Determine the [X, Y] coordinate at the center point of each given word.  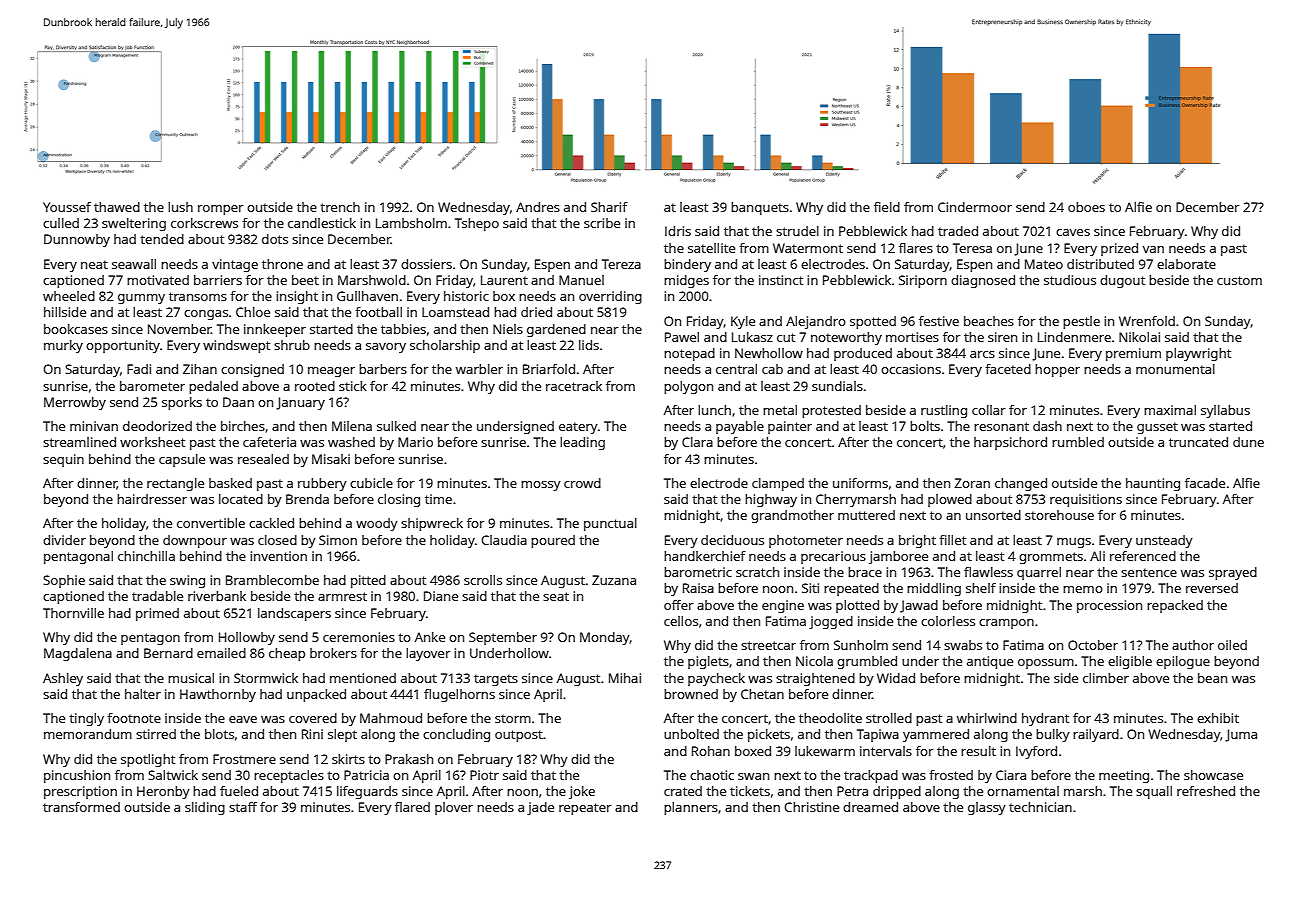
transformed [81, 807]
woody [377, 524]
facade [1205, 483]
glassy [987, 808]
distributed [1100, 264]
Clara [697, 442]
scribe [602, 223]
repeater [585, 809]
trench [340, 207]
